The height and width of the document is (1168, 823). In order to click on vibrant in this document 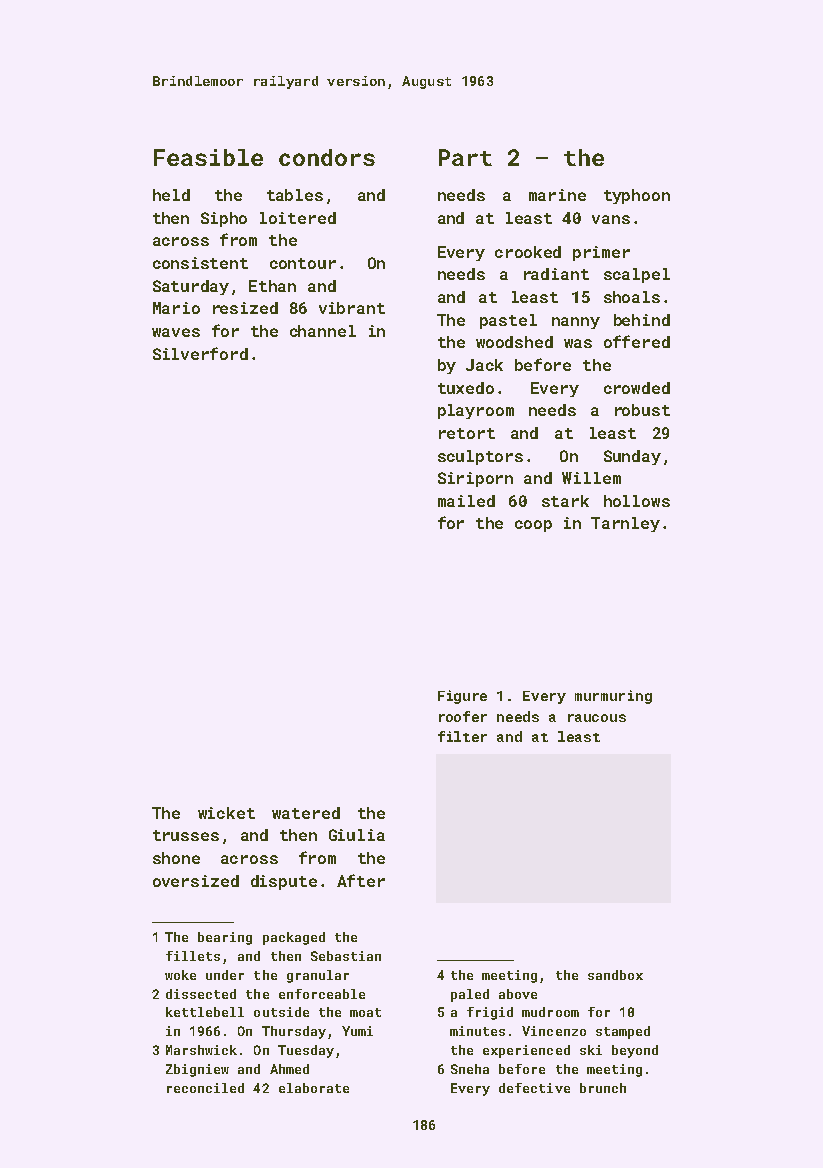, I will do `click(352, 308)`.
